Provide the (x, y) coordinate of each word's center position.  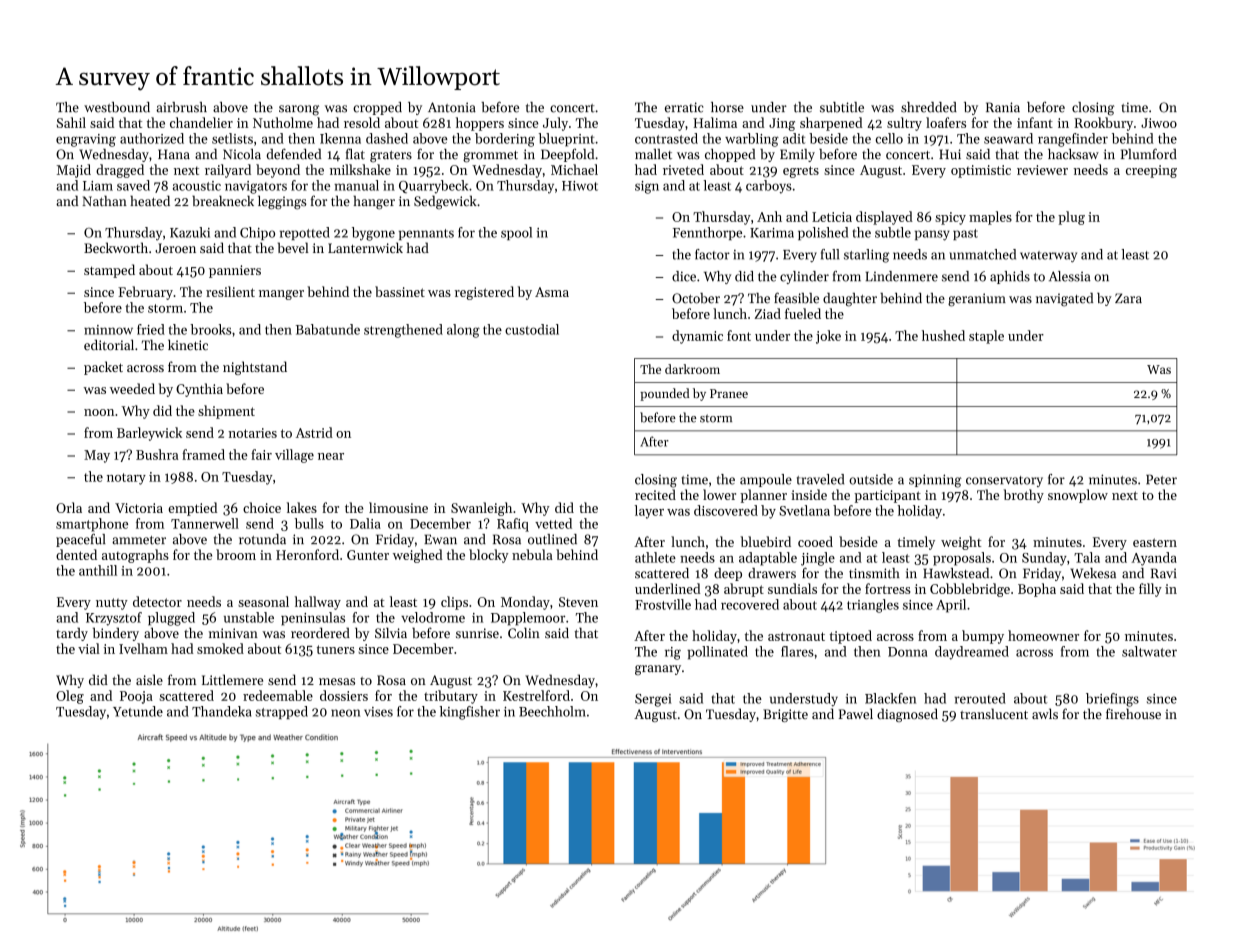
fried (151, 329)
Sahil (71, 122)
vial (89, 648)
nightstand (255, 368)
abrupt (744, 590)
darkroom (692, 369)
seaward (1008, 138)
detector (157, 601)
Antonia (452, 107)
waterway (1048, 256)
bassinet (400, 291)
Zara (1128, 298)
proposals (962, 559)
